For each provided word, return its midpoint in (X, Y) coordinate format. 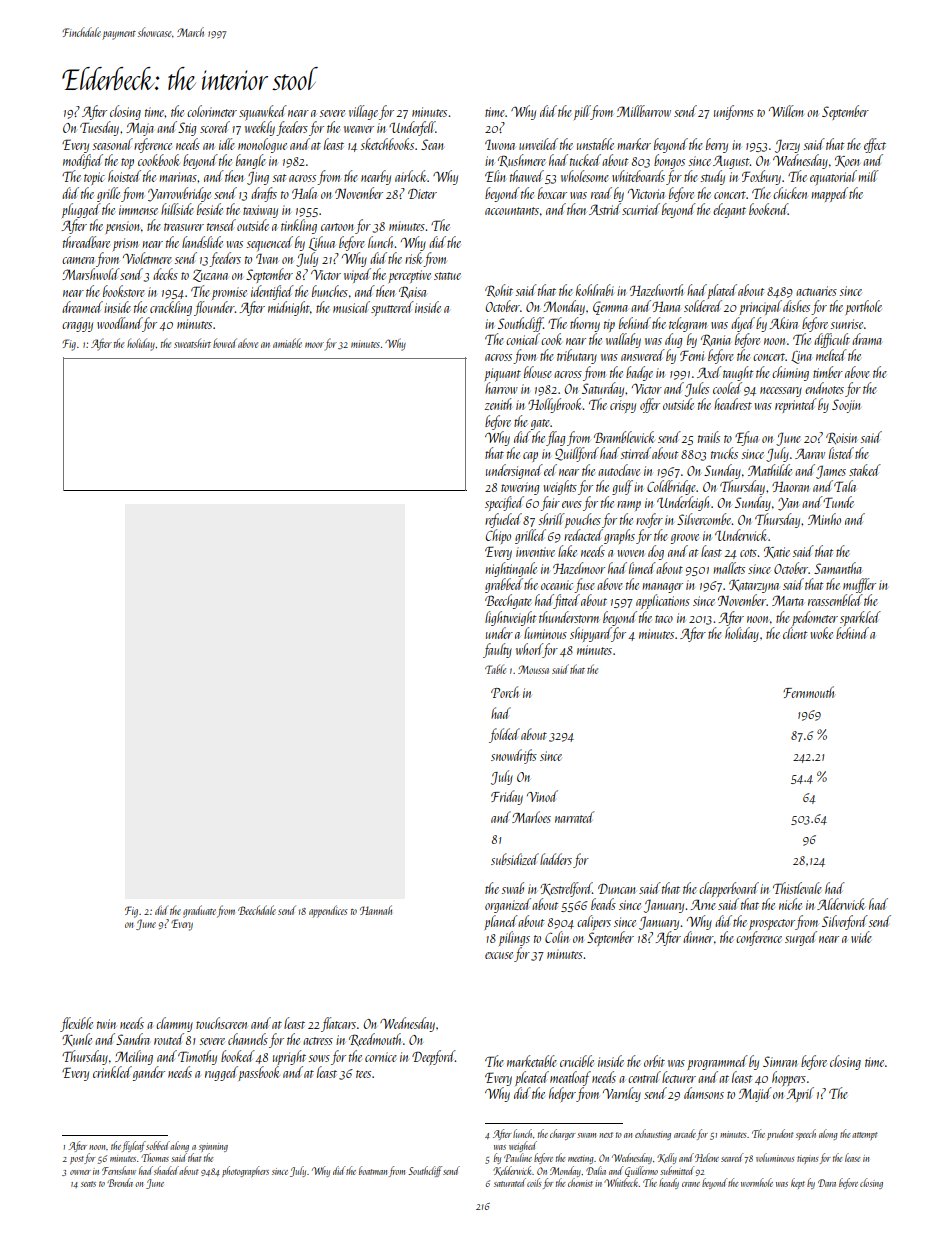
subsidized (515, 859)
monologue (262, 145)
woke (822, 633)
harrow (501, 388)
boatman (373, 1170)
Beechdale (257, 910)
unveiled (538, 144)
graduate (199, 911)
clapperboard (729, 889)
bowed (225, 343)
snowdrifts (514, 756)
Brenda (120, 1182)
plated (722, 291)
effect (875, 145)
